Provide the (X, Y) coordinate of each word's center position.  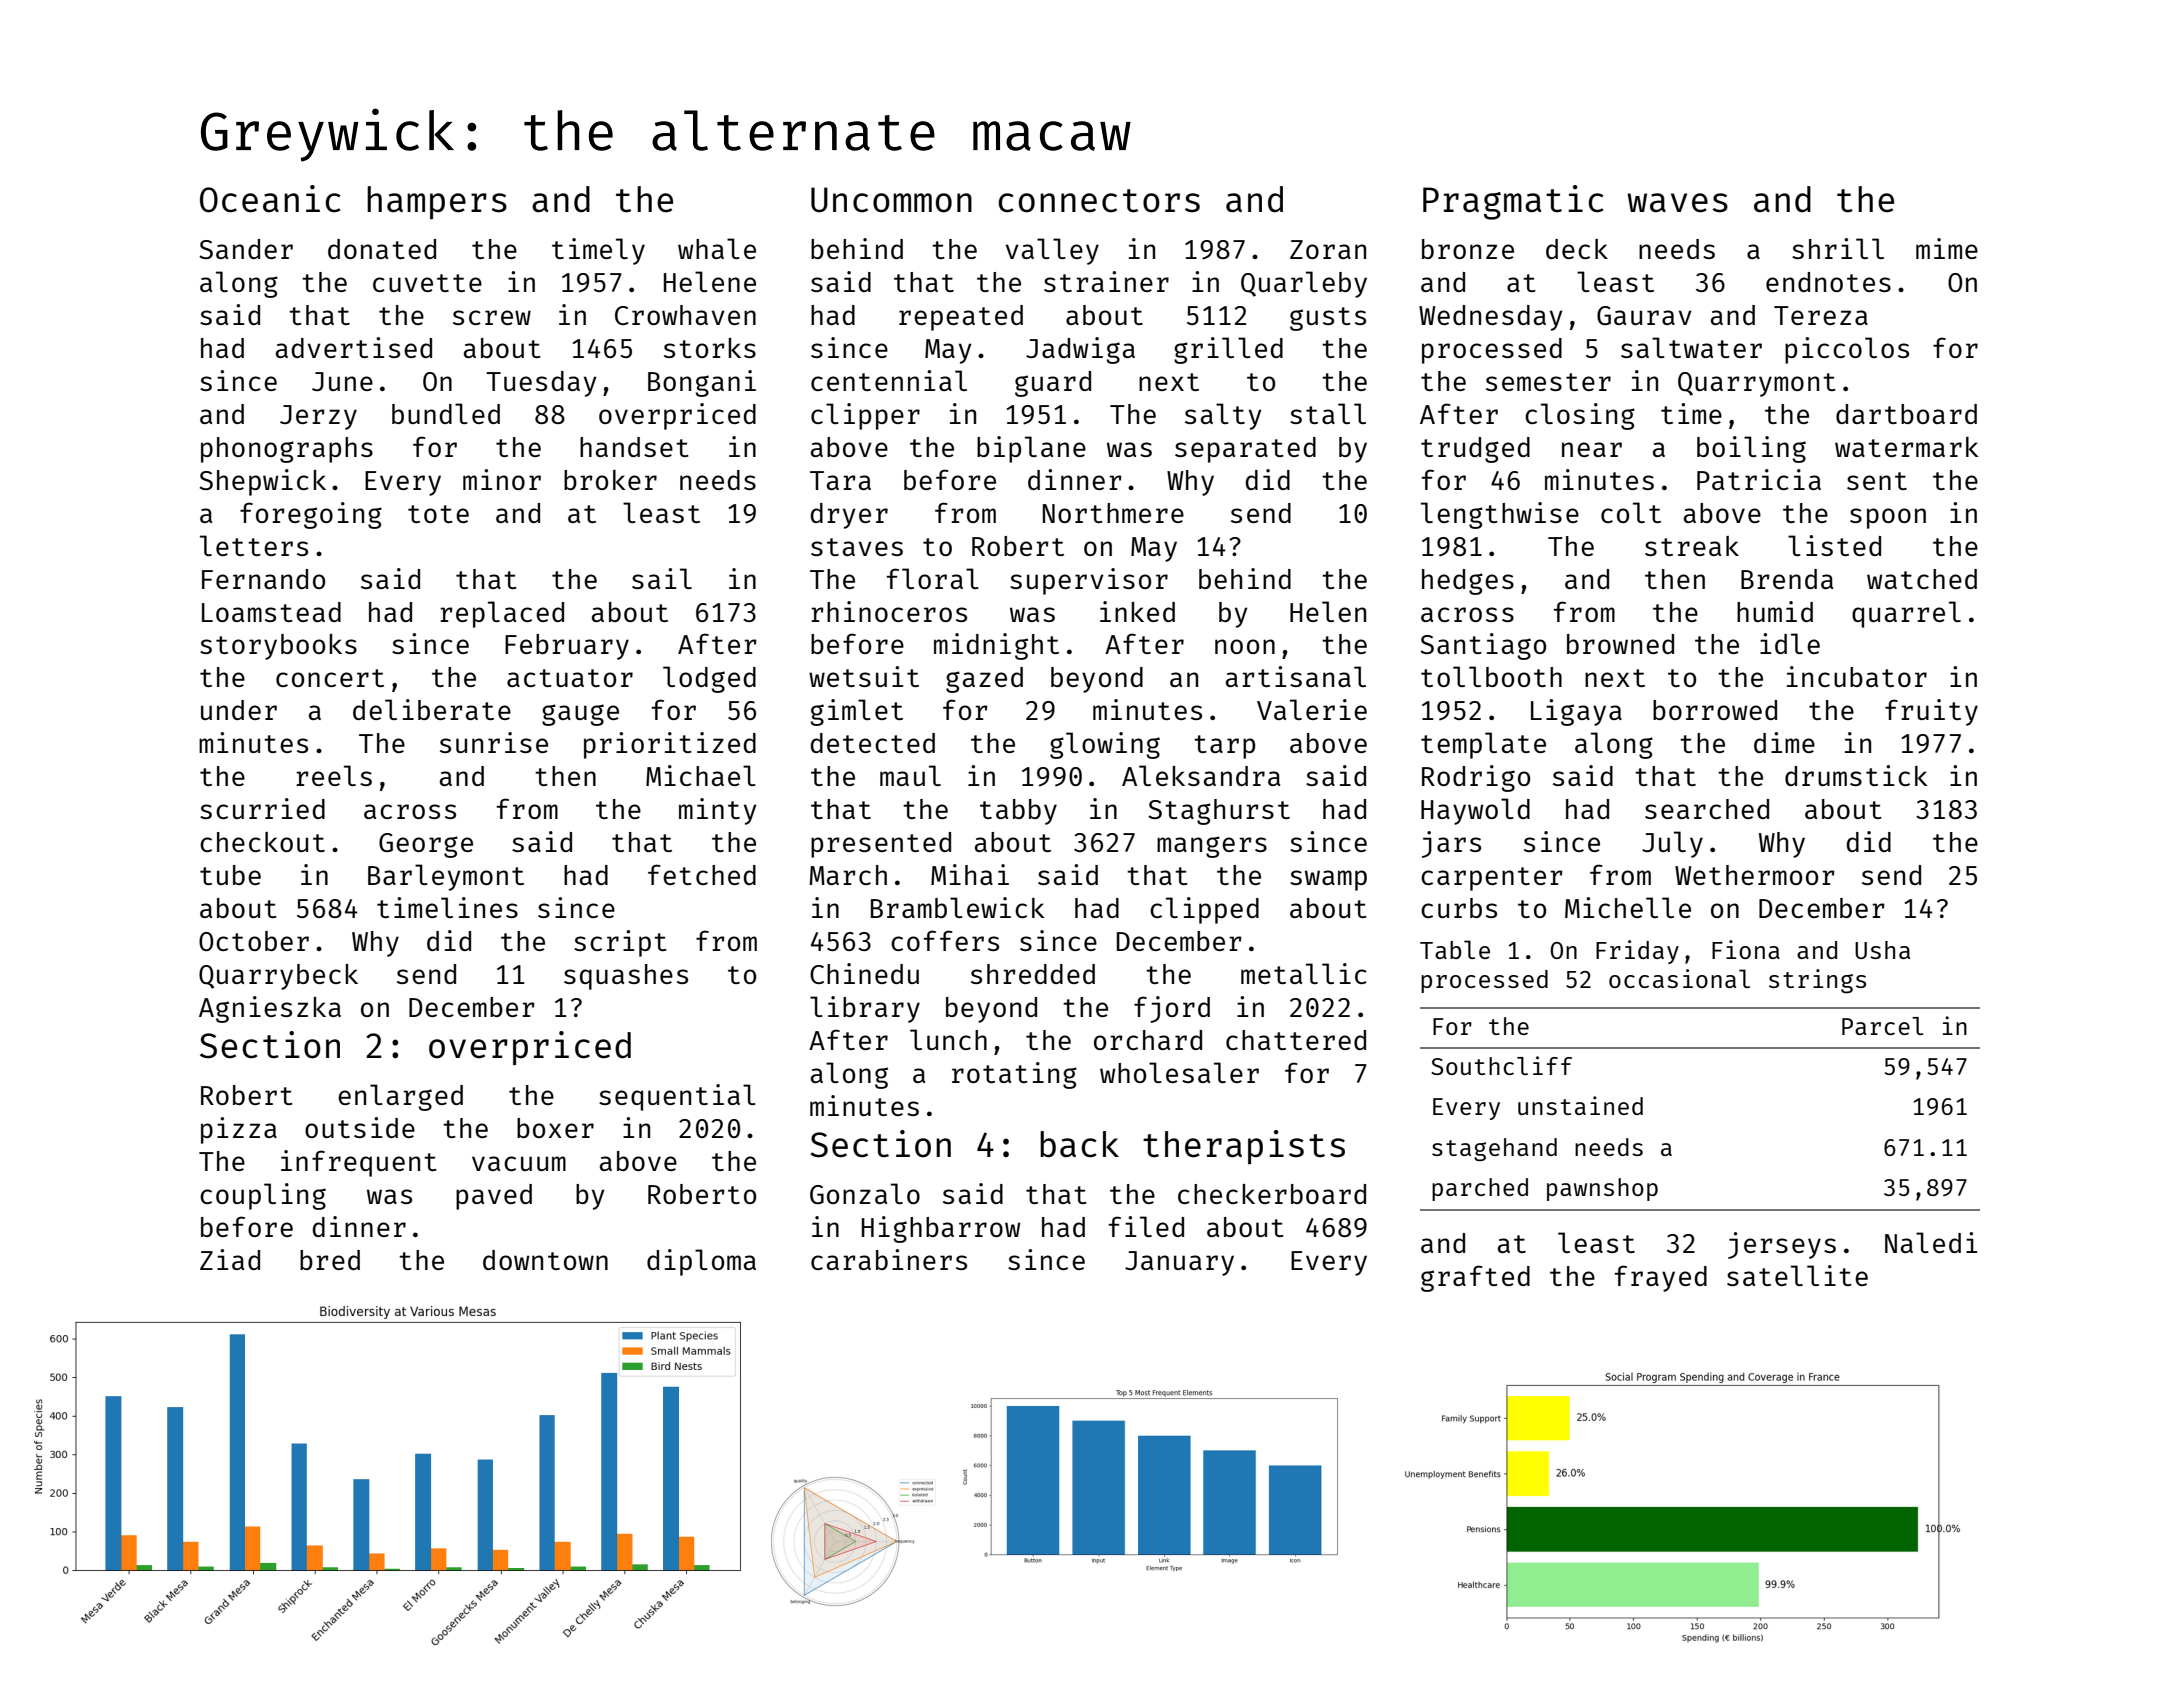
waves (1677, 203)
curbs (1459, 908)
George (426, 845)
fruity (1931, 712)
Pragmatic (1513, 202)
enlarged (400, 1097)
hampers (437, 203)
